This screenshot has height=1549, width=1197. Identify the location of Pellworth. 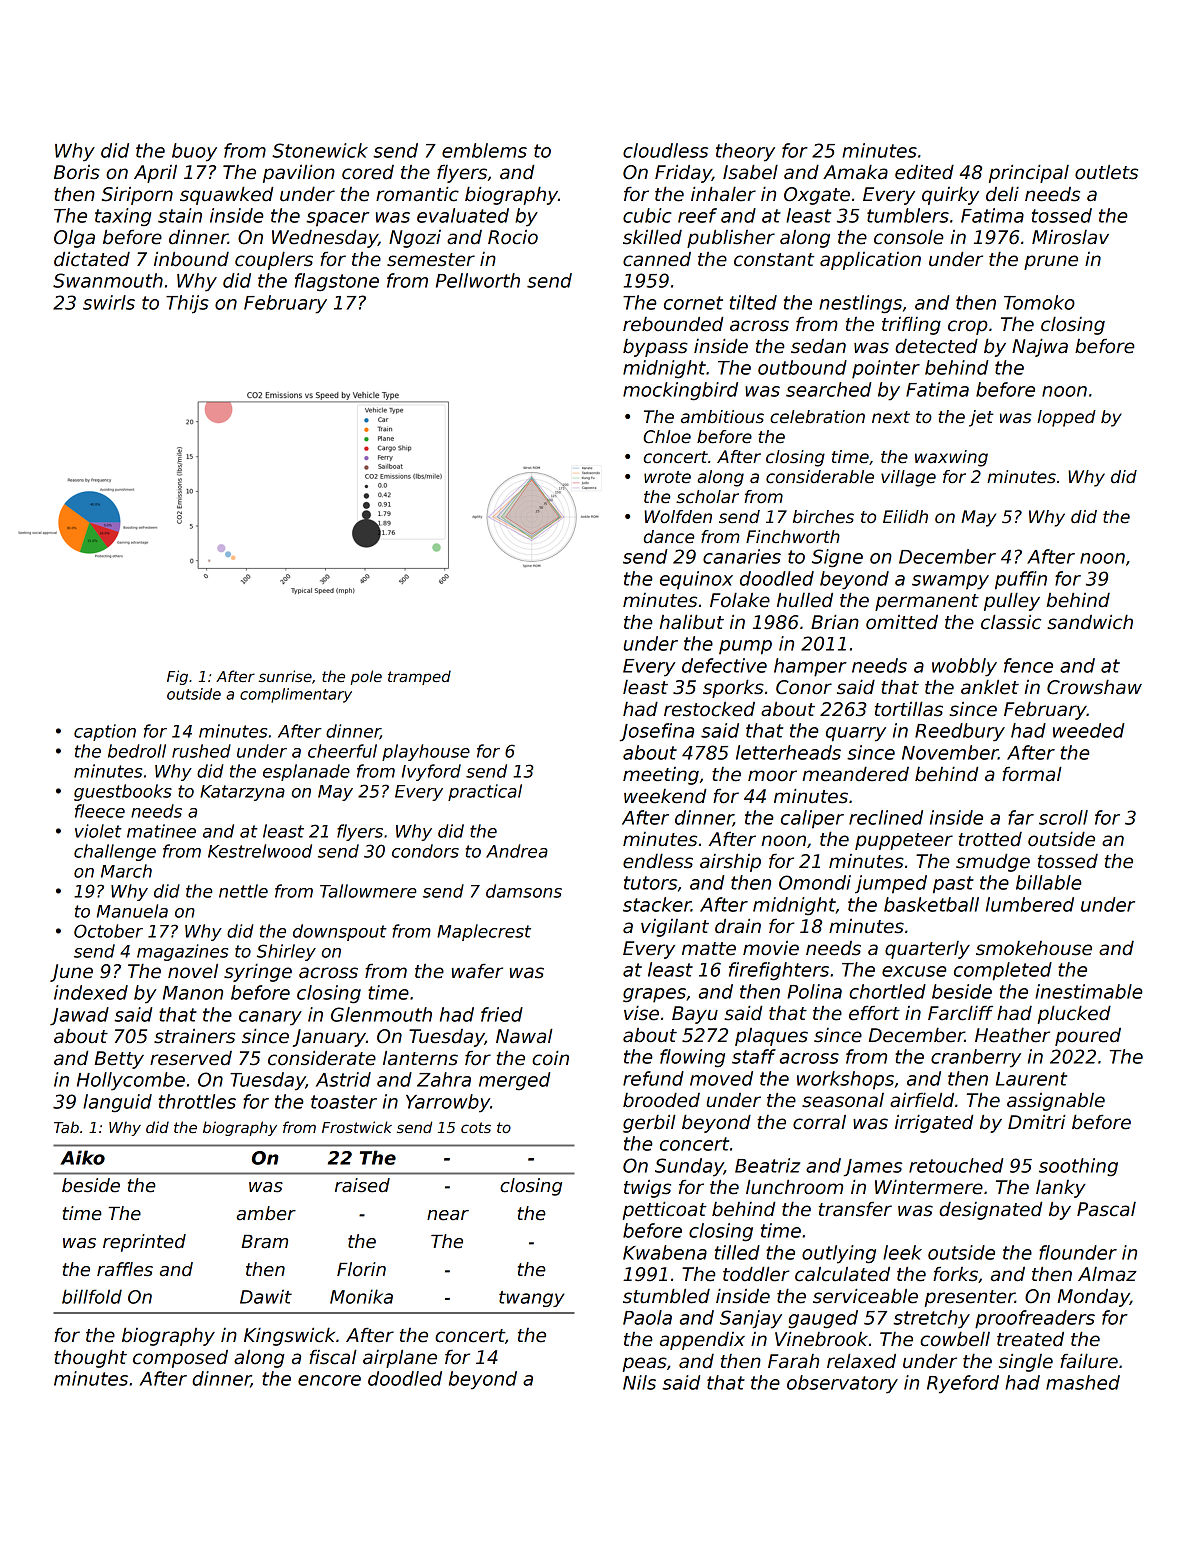
(478, 280).
